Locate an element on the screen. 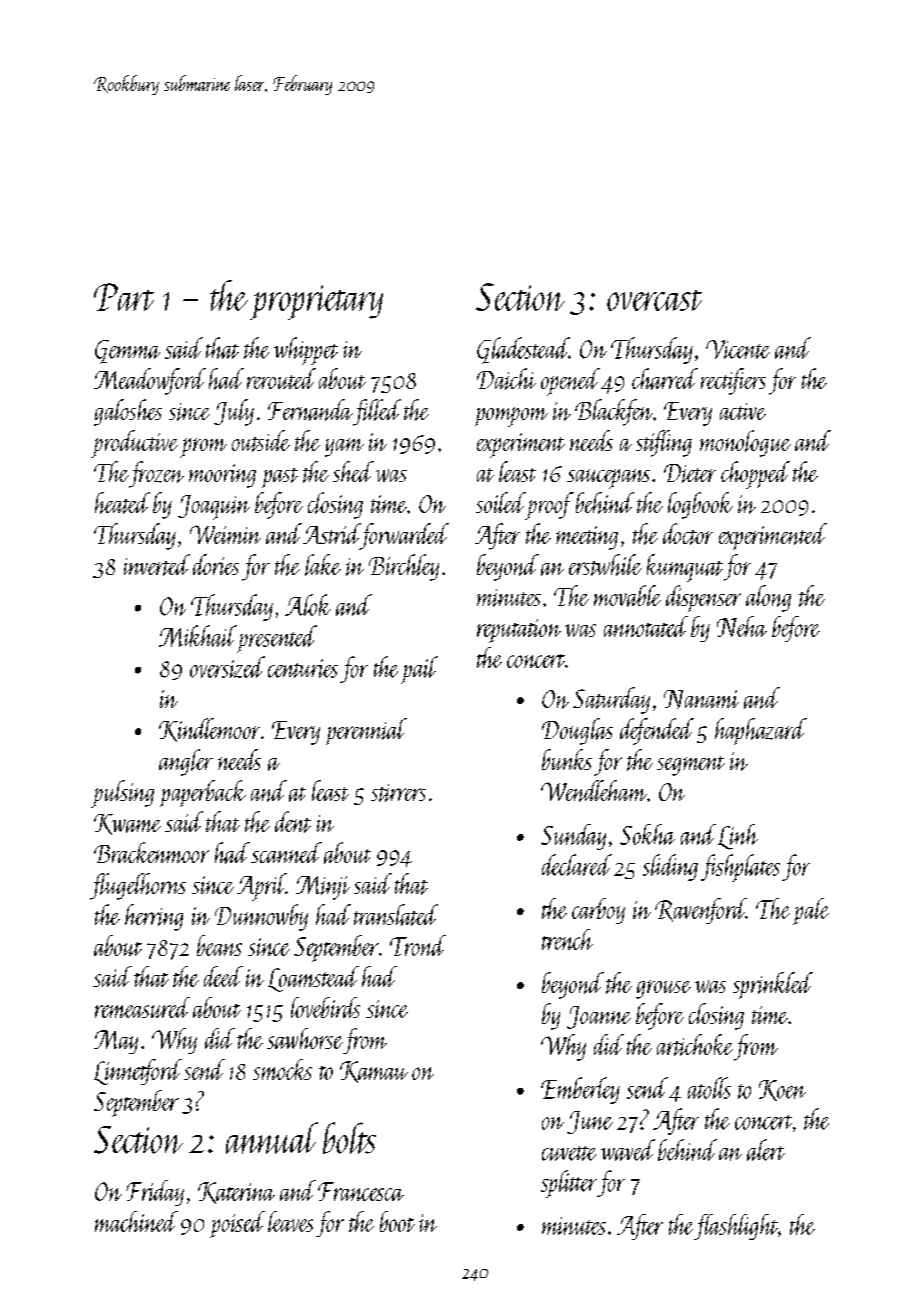 The image size is (924, 1311). declared is located at coordinates (577, 865).
